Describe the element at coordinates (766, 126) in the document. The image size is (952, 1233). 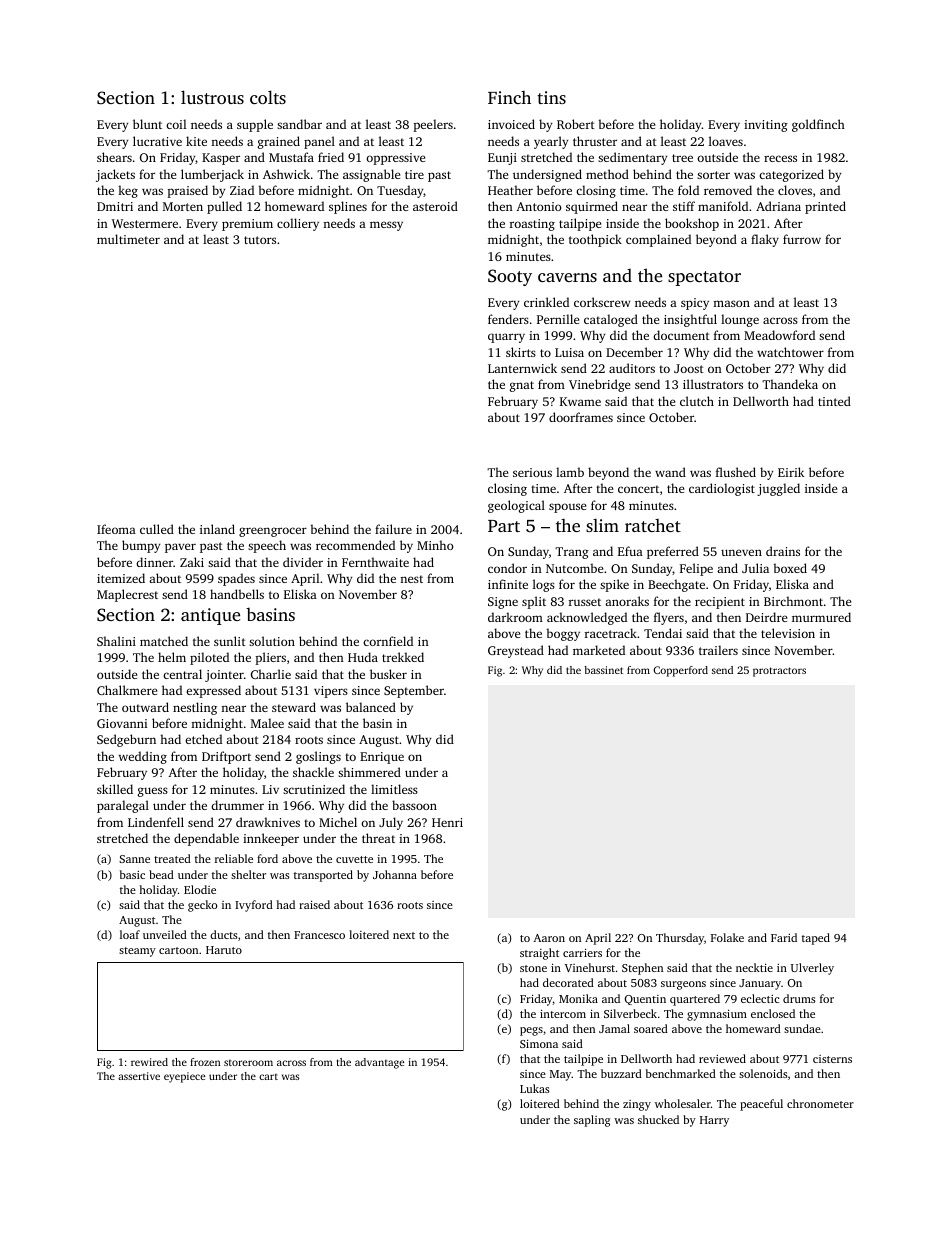
I see `inviting` at that location.
